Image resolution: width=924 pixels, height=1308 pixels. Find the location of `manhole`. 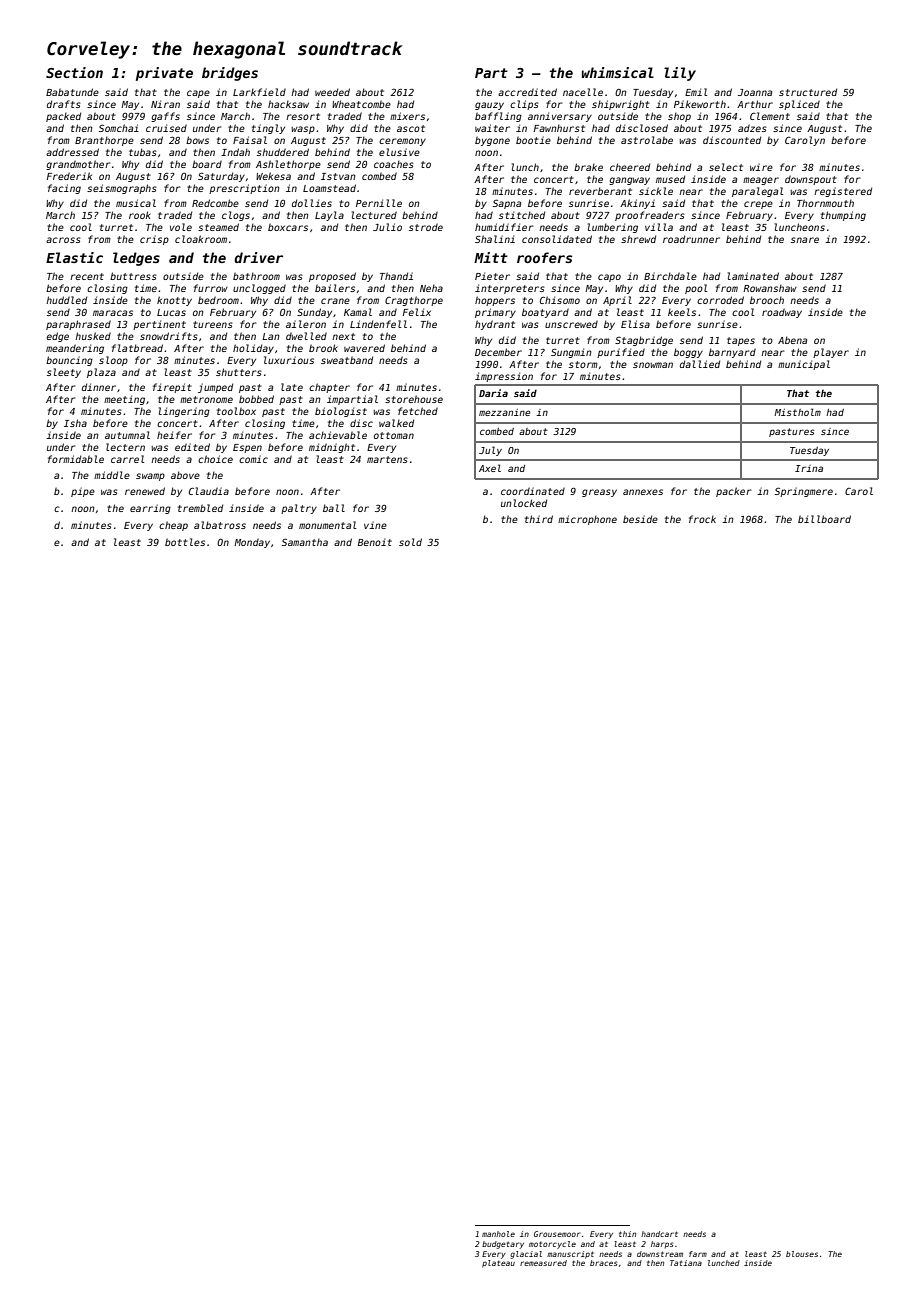

manhole is located at coordinates (498, 1234).
